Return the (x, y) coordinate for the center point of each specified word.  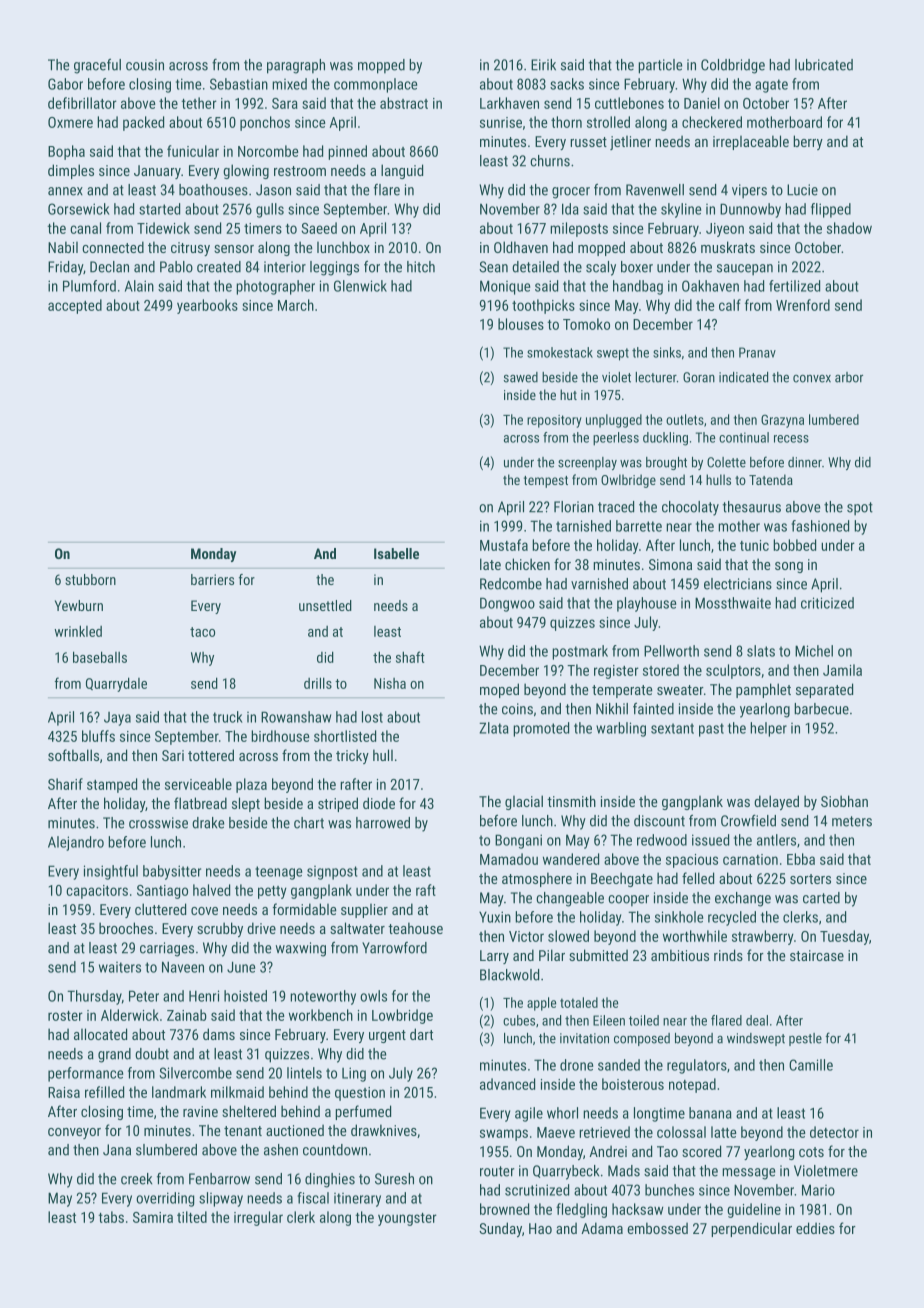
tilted (192, 1217)
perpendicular (751, 1229)
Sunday (500, 1229)
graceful (97, 66)
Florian (574, 507)
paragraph (296, 66)
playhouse (646, 604)
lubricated (824, 65)
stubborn (90, 579)
